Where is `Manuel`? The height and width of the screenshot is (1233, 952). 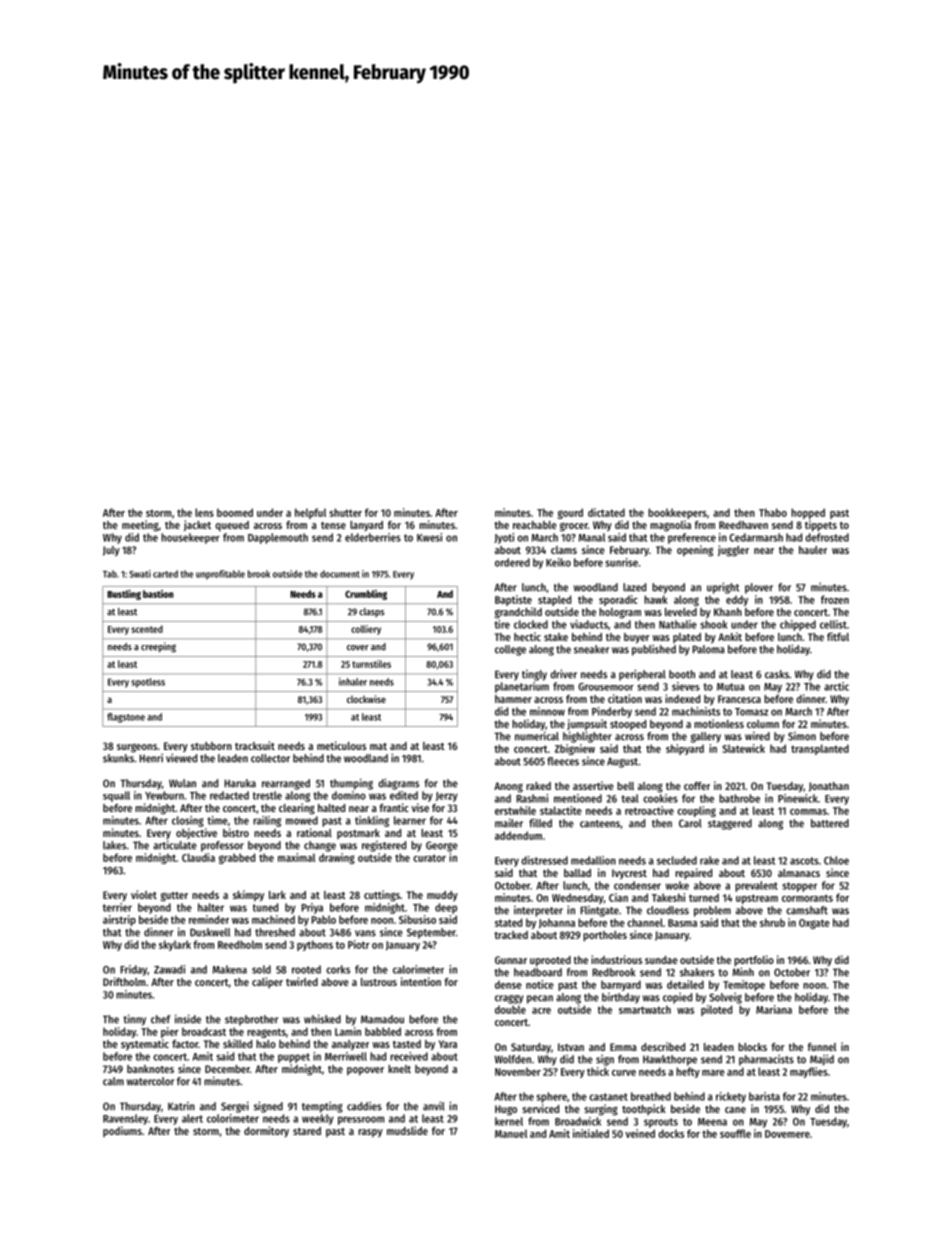 Manuel is located at coordinates (511, 1133).
